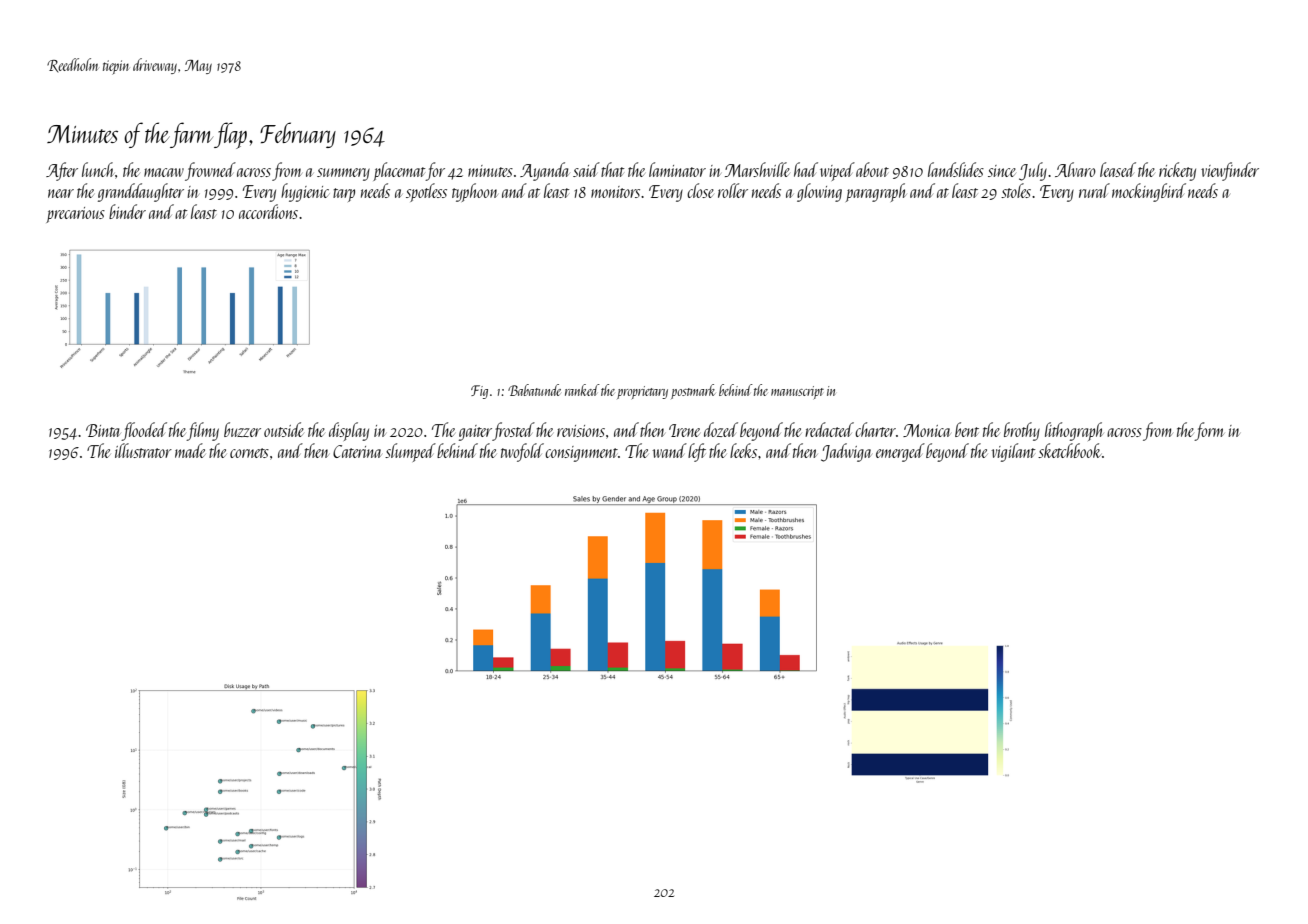 The height and width of the page is (924, 1308). Describe the element at coordinates (534, 390) in the page. I see `Babatunde` at that location.
